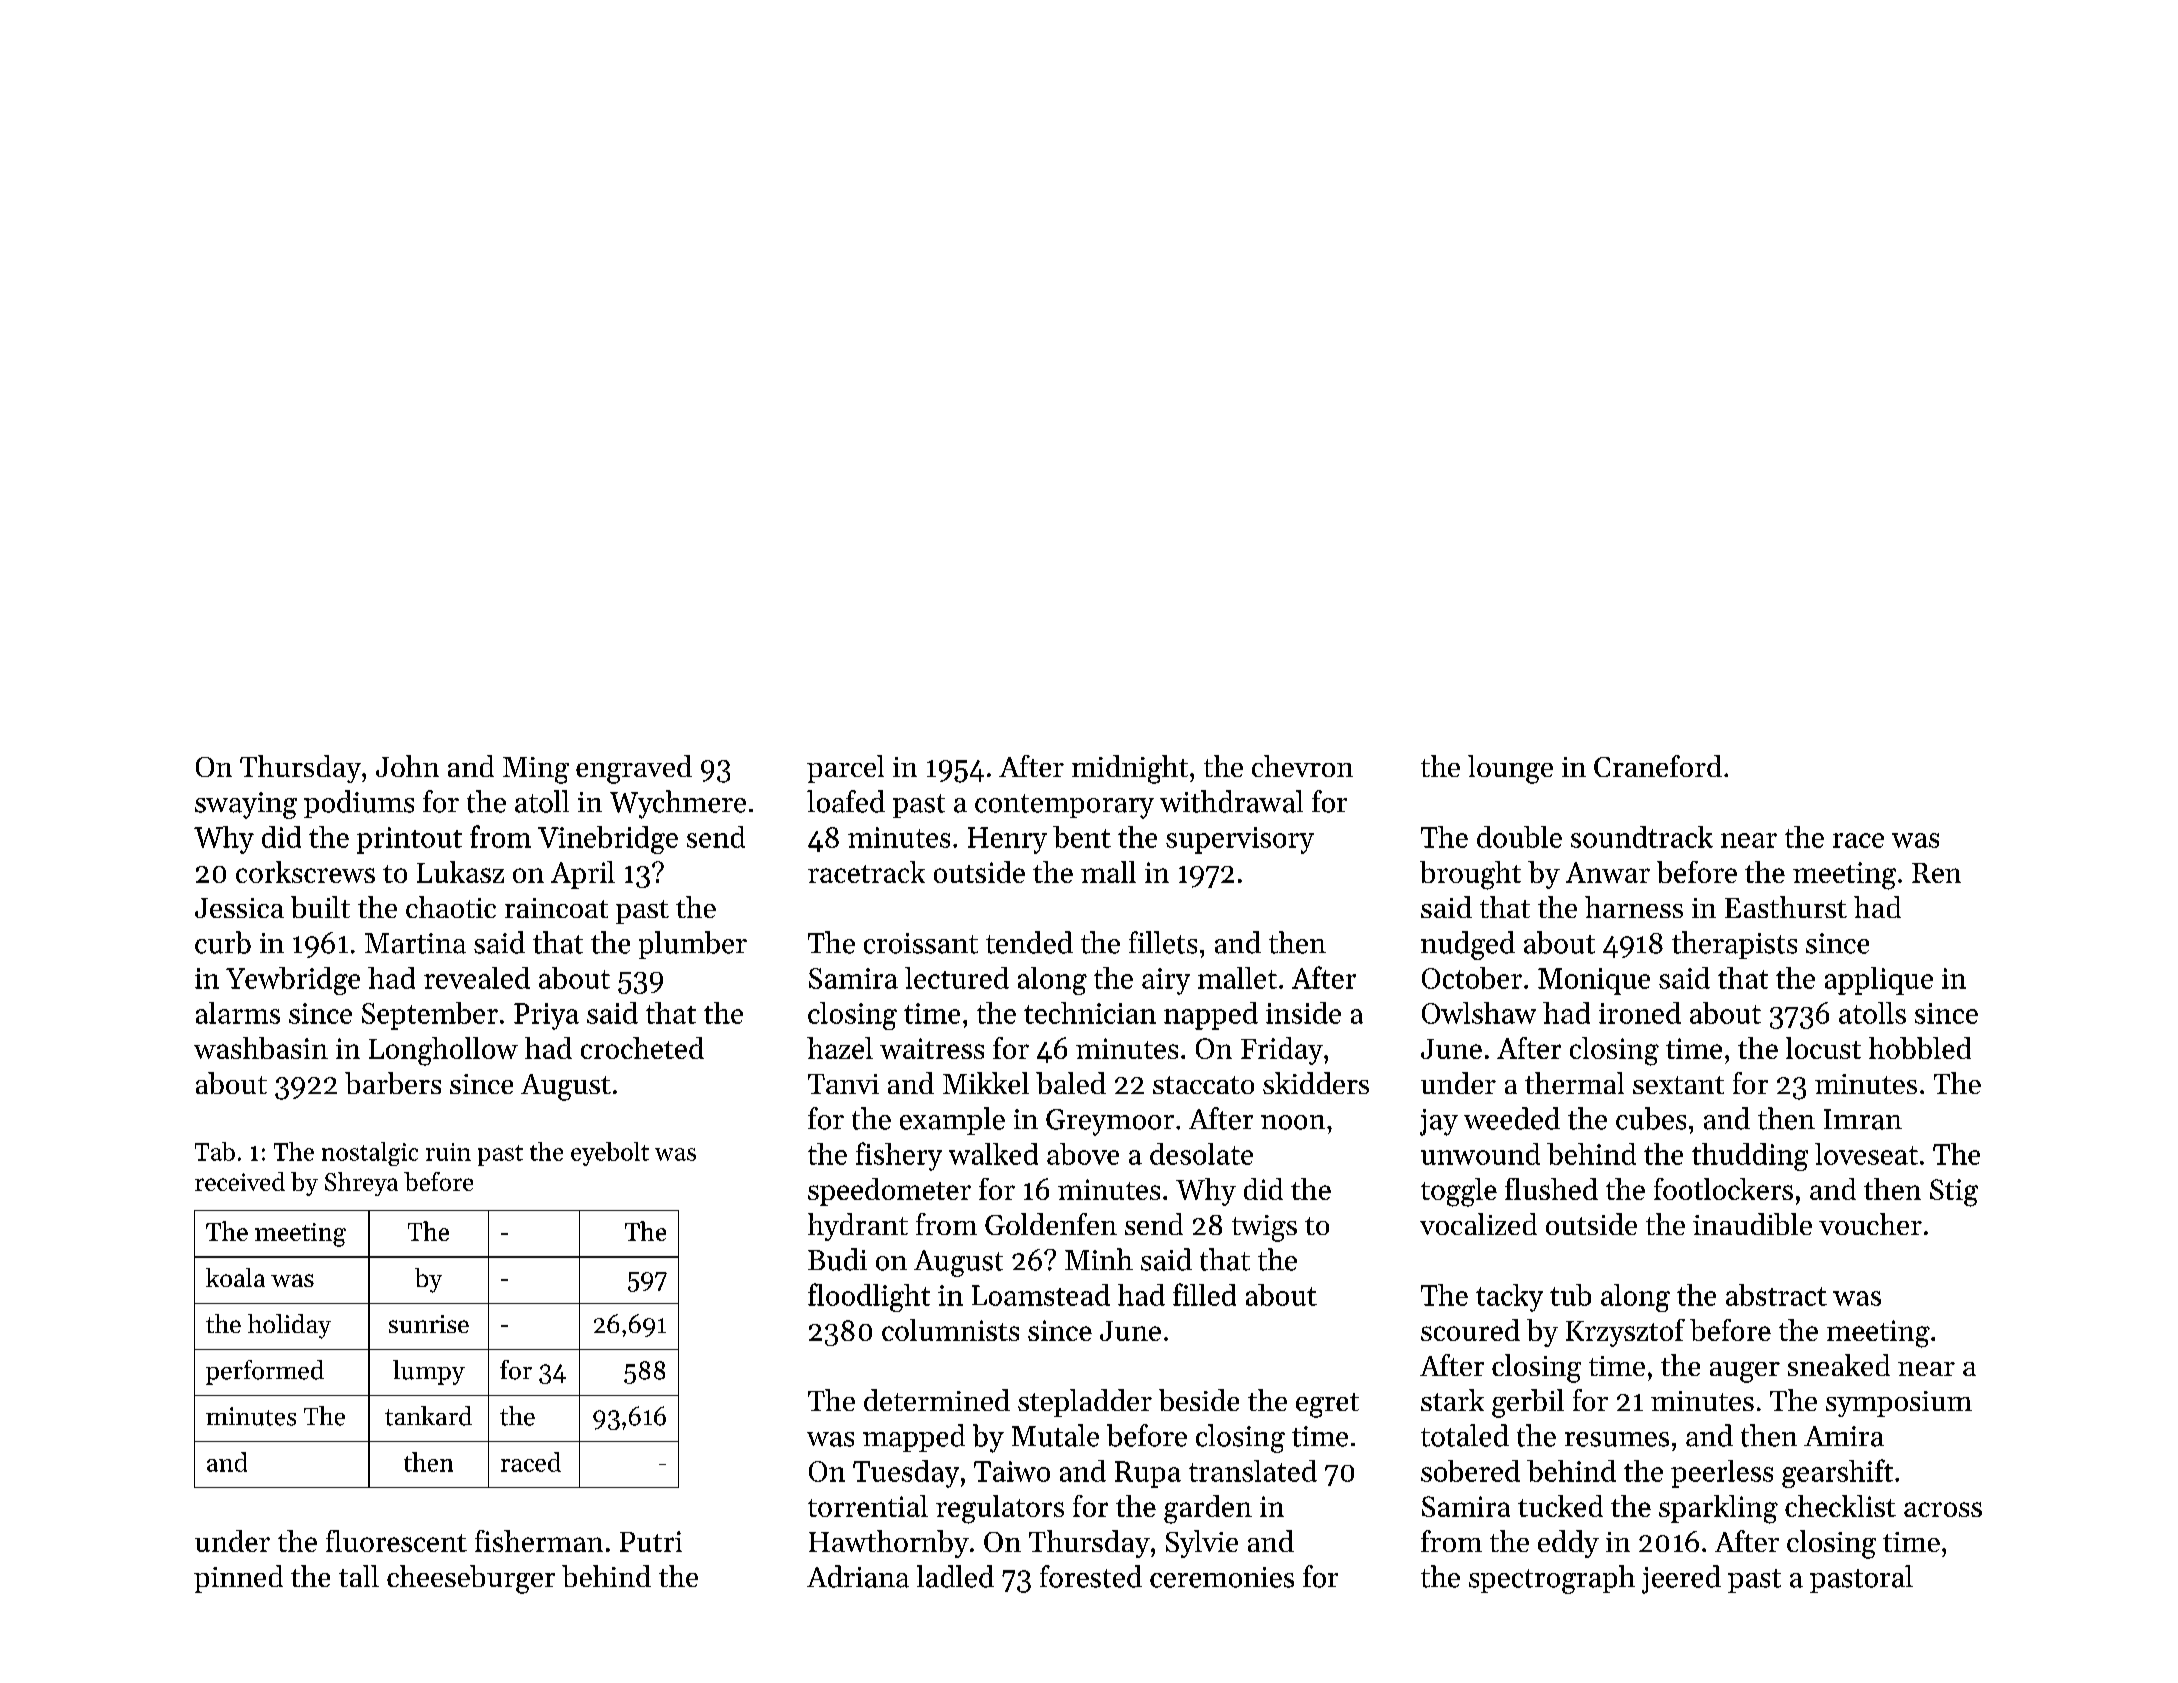 This screenshot has height=1683, width=2178. What do you see at coordinates (1302, 766) in the screenshot?
I see `chevron` at bounding box center [1302, 766].
